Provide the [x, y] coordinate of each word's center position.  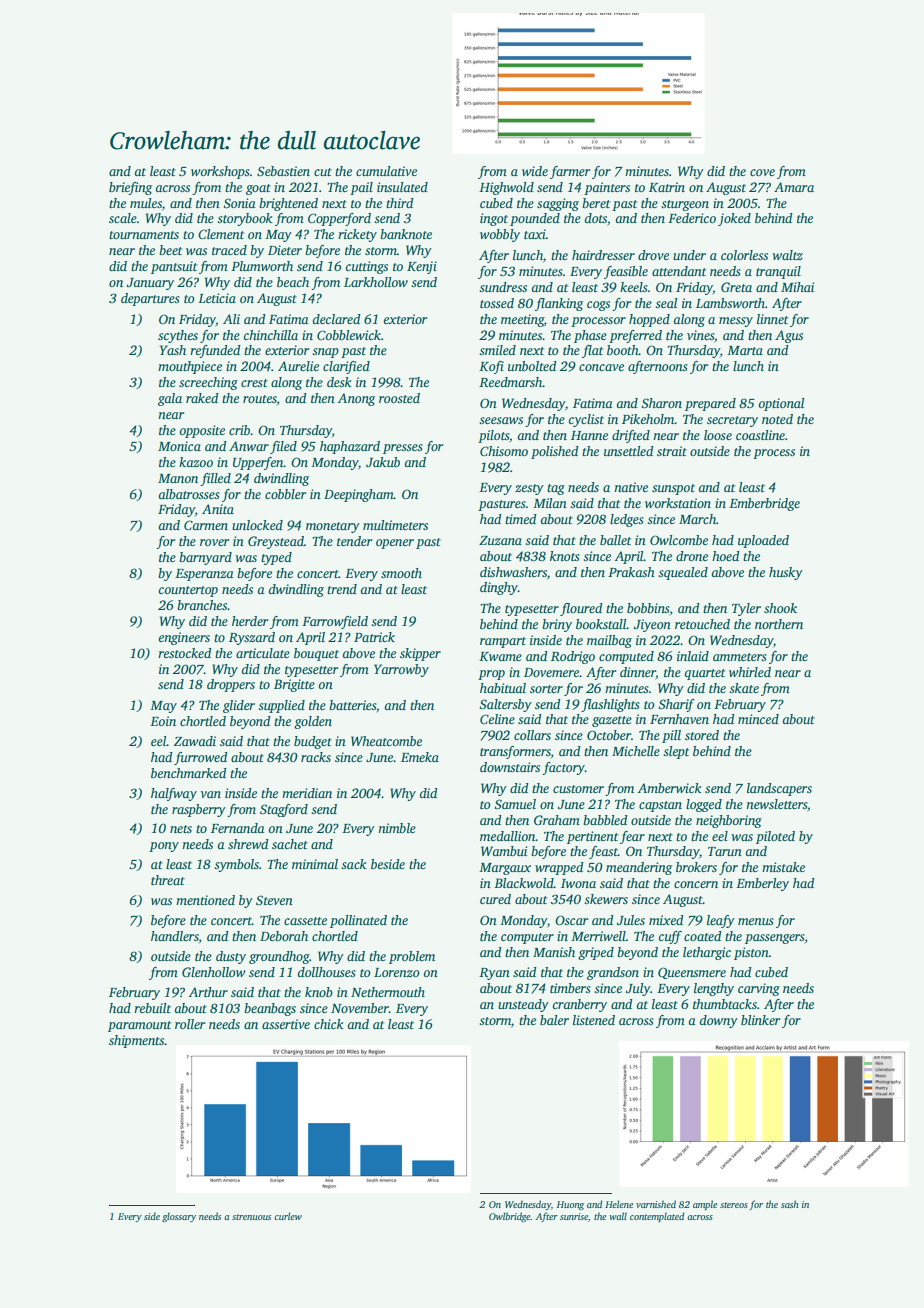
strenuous [251, 1217]
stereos [734, 1205]
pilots [493, 436]
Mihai [797, 287]
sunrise [574, 1216]
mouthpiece [190, 367]
